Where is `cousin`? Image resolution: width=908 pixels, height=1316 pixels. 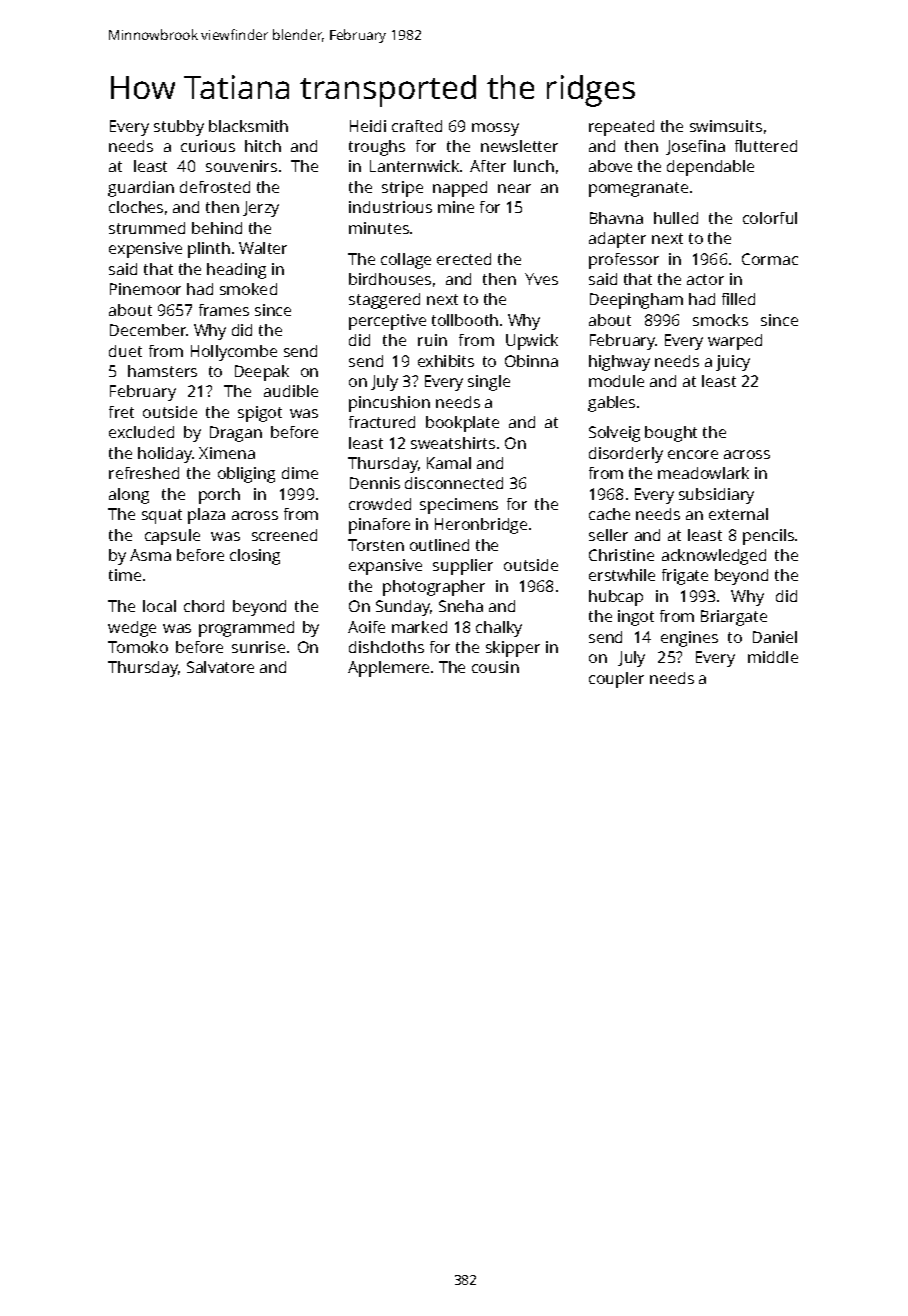 cousin is located at coordinates (495, 667).
